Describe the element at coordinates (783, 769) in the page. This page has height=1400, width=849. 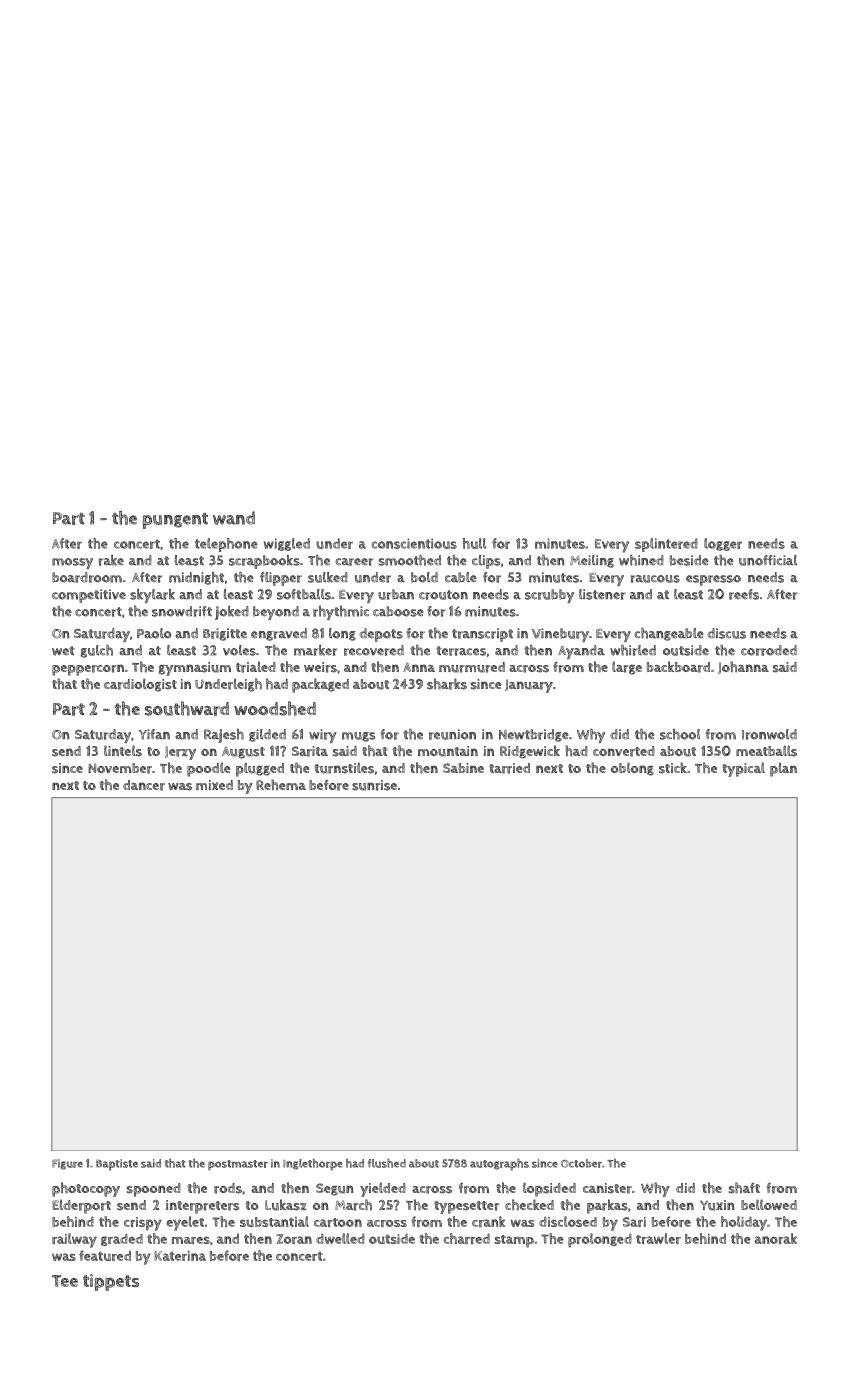
I see `plan` at that location.
